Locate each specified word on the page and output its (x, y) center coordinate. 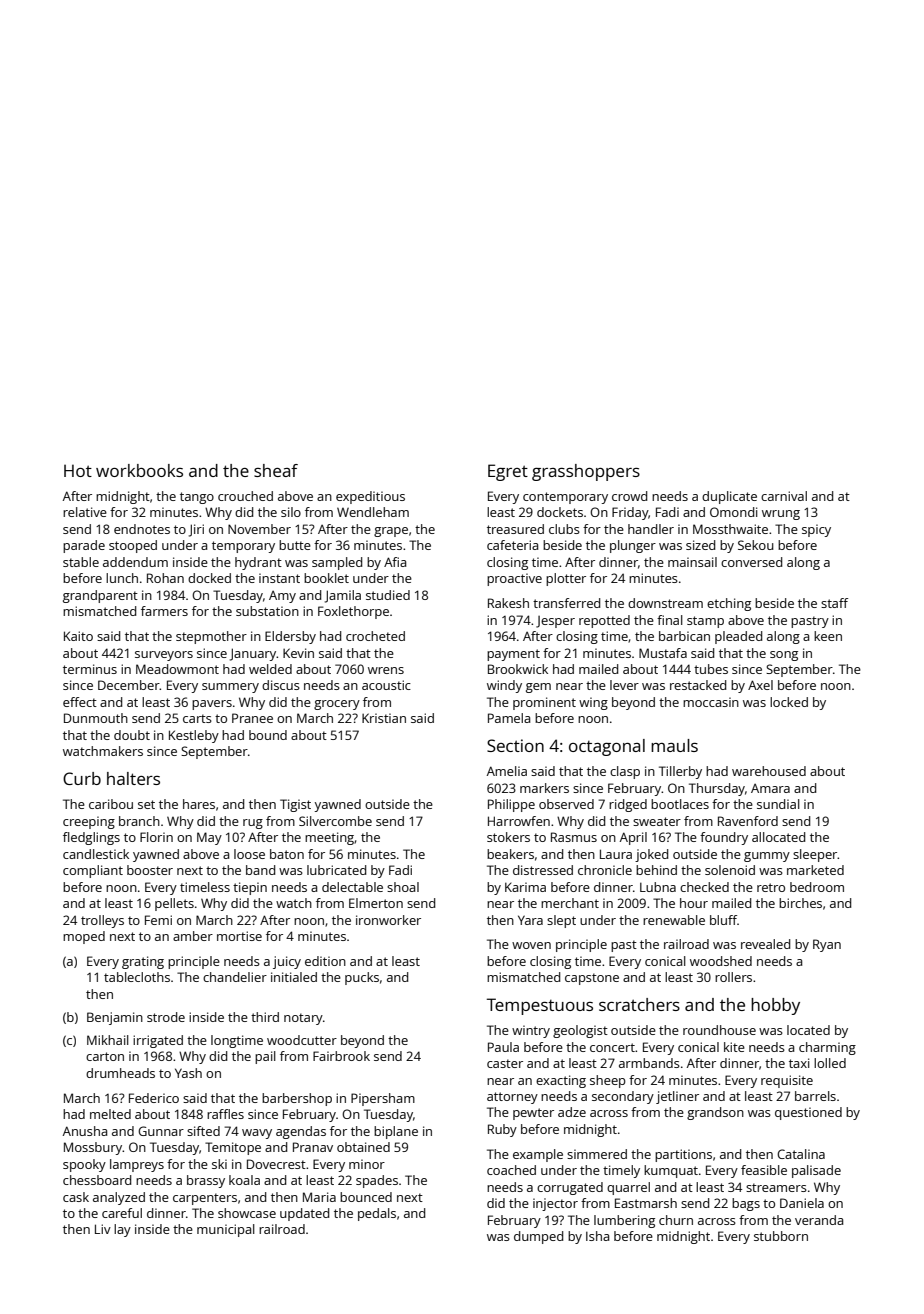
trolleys (102, 921)
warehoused (769, 771)
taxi (799, 1063)
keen (828, 636)
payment (513, 655)
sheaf (276, 470)
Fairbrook (341, 1056)
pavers (212, 705)
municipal (226, 1230)
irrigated (158, 1041)
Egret (508, 472)
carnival (784, 496)
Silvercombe (335, 821)
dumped (538, 1237)
